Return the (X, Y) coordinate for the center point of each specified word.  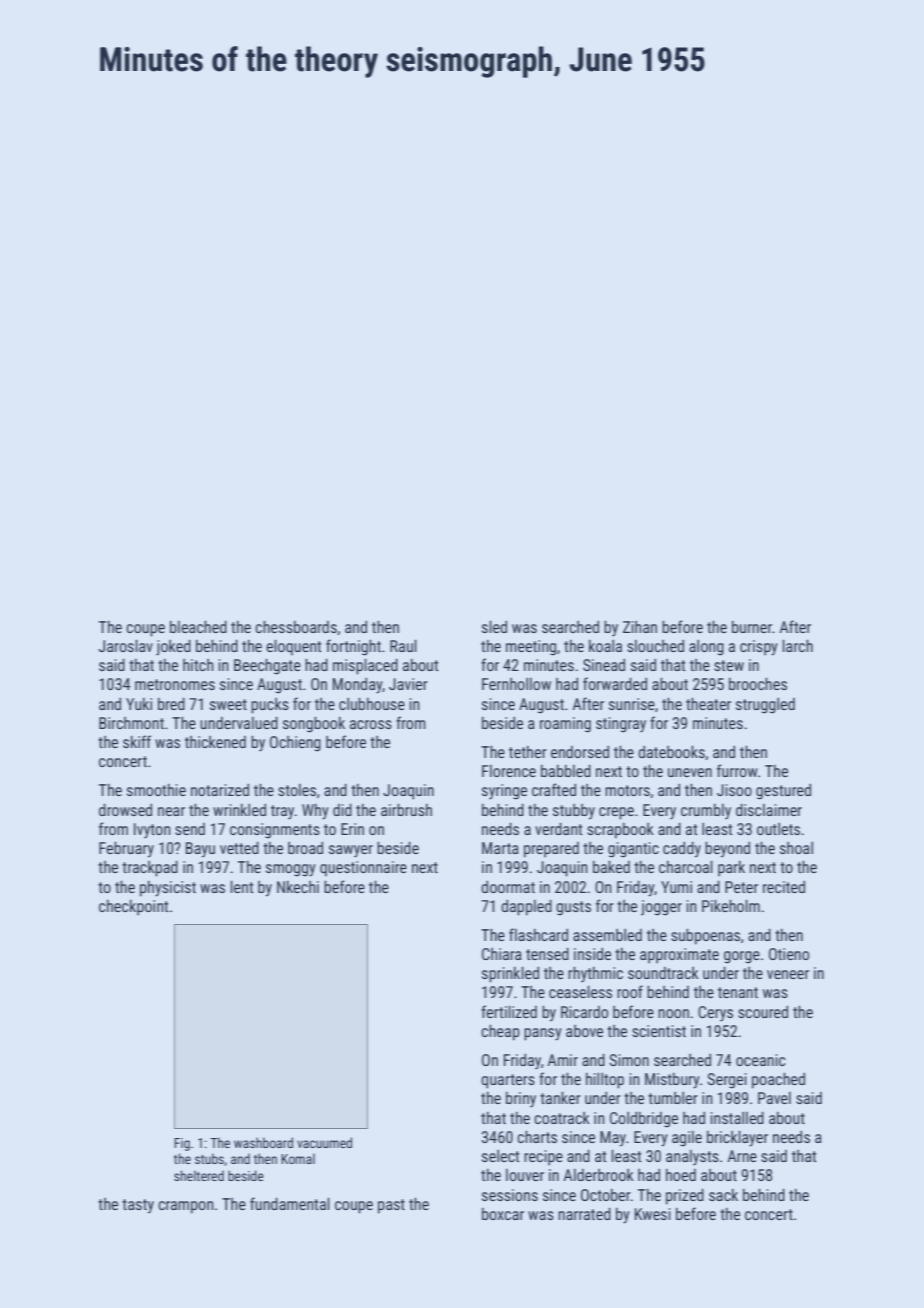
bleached (198, 627)
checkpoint (134, 908)
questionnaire (363, 869)
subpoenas (705, 937)
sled (494, 627)
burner (752, 627)
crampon (186, 1207)
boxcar (503, 1214)
